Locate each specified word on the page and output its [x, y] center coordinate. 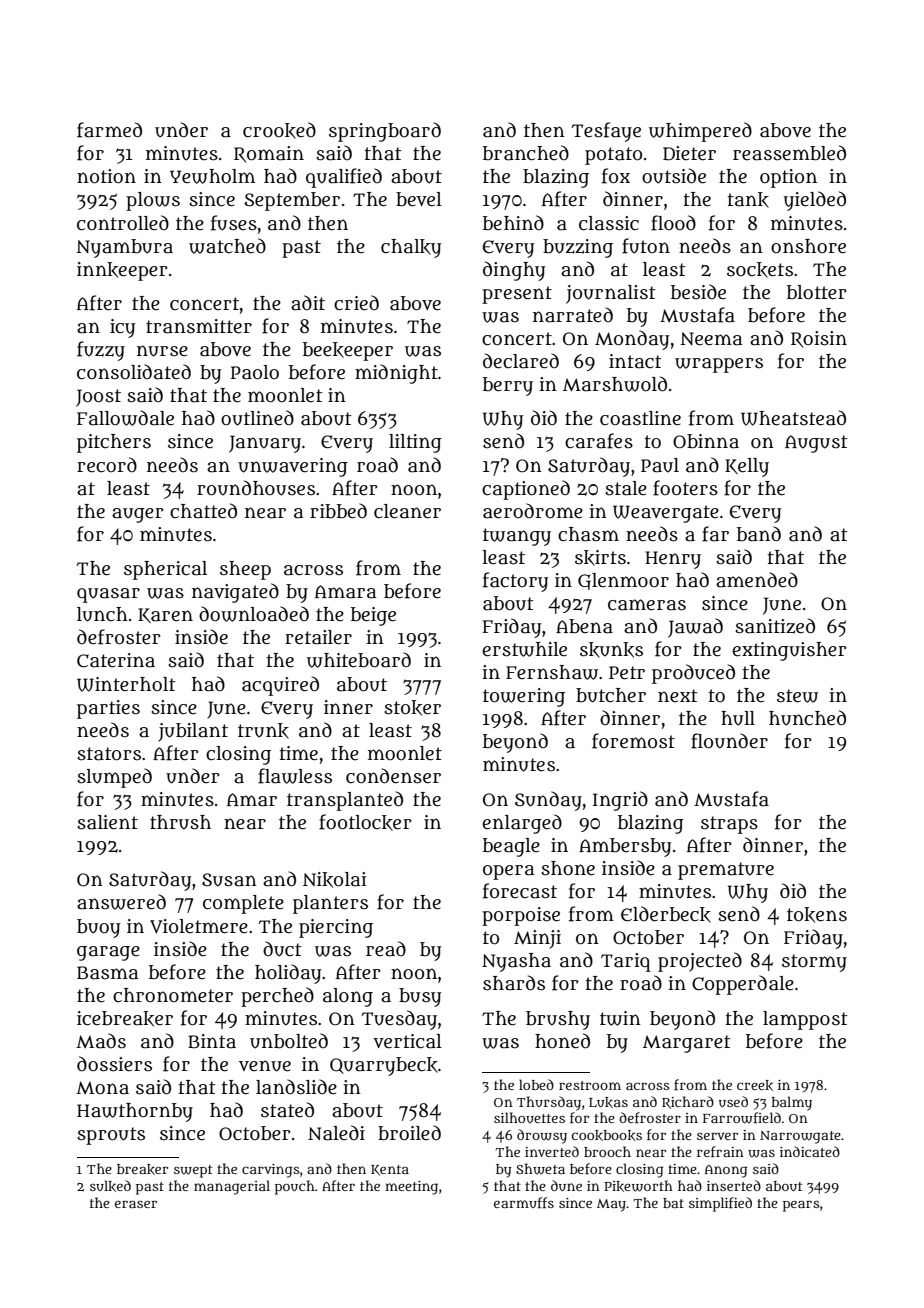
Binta [212, 1041]
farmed [109, 130]
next [678, 696]
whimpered [700, 132]
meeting [411, 1188]
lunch [102, 614]
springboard [385, 132]
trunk [263, 731]
